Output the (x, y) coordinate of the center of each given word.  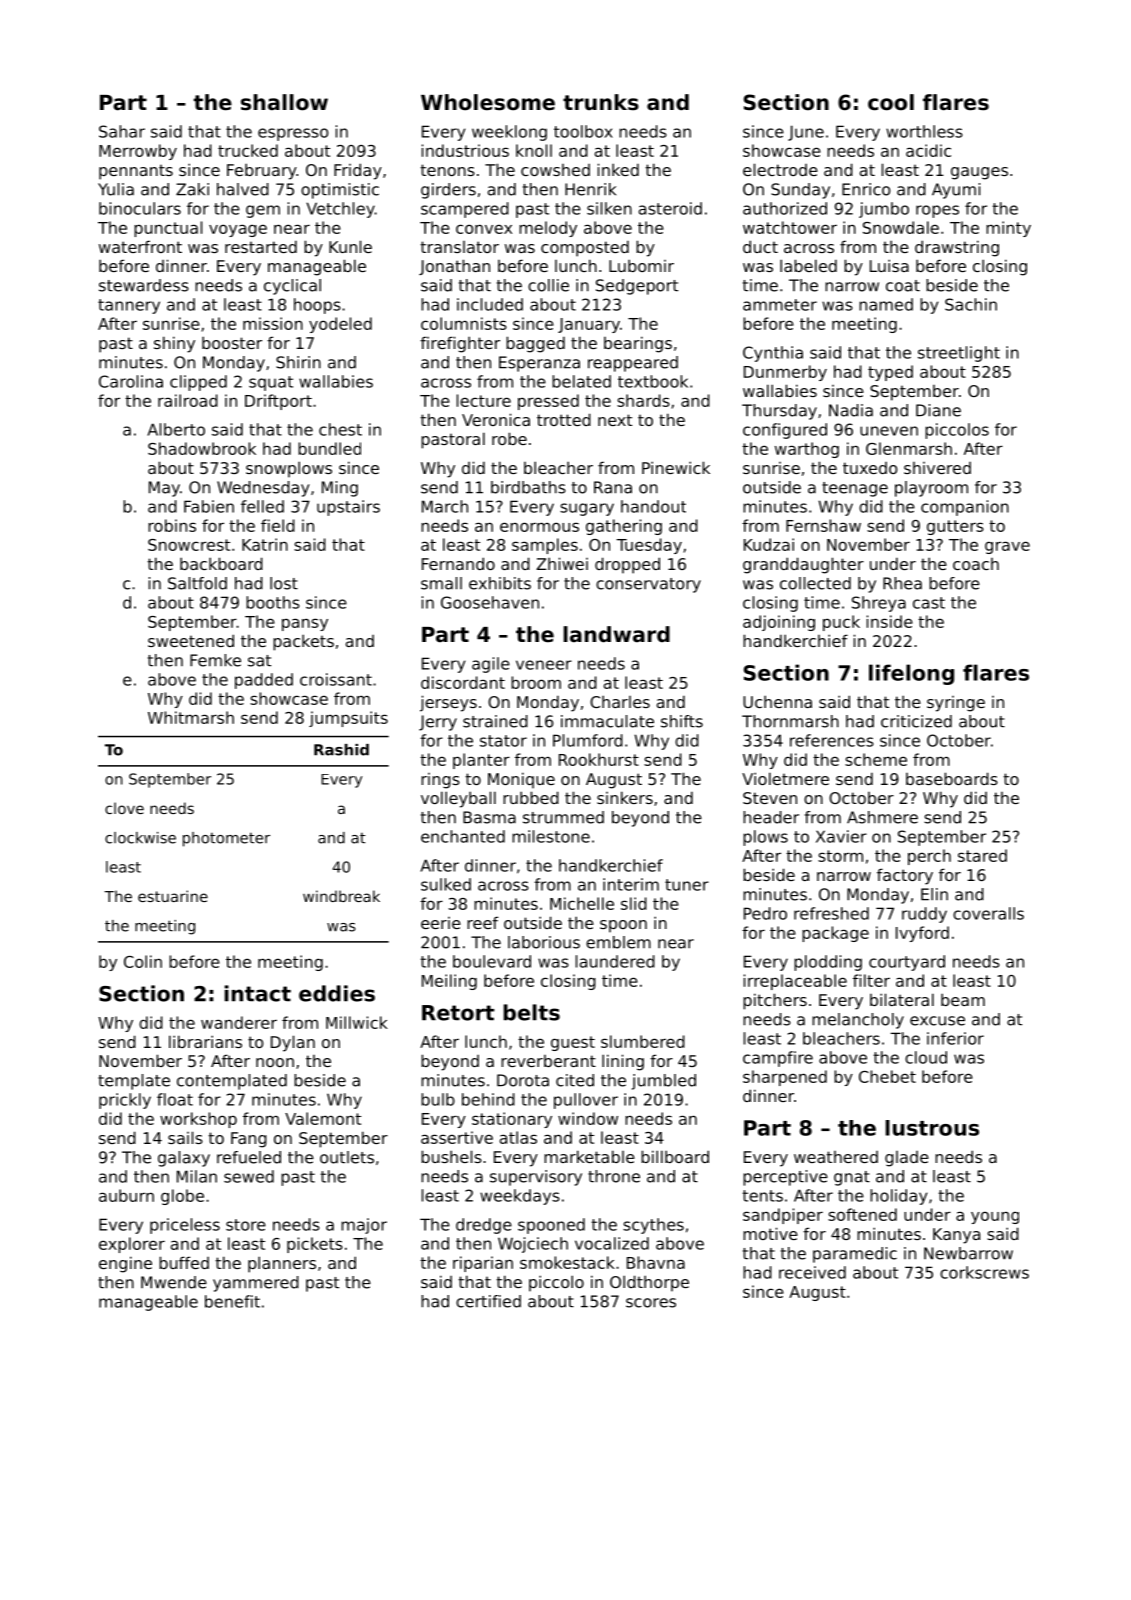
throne (614, 1176)
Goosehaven (490, 602)
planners (282, 1264)
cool (891, 102)
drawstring (957, 248)
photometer (226, 839)
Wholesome (488, 102)
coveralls (988, 913)
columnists (464, 323)
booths (273, 602)
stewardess (144, 285)
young (995, 1217)
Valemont (323, 1118)
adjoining (779, 623)
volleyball (458, 799)
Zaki (192, 189)
